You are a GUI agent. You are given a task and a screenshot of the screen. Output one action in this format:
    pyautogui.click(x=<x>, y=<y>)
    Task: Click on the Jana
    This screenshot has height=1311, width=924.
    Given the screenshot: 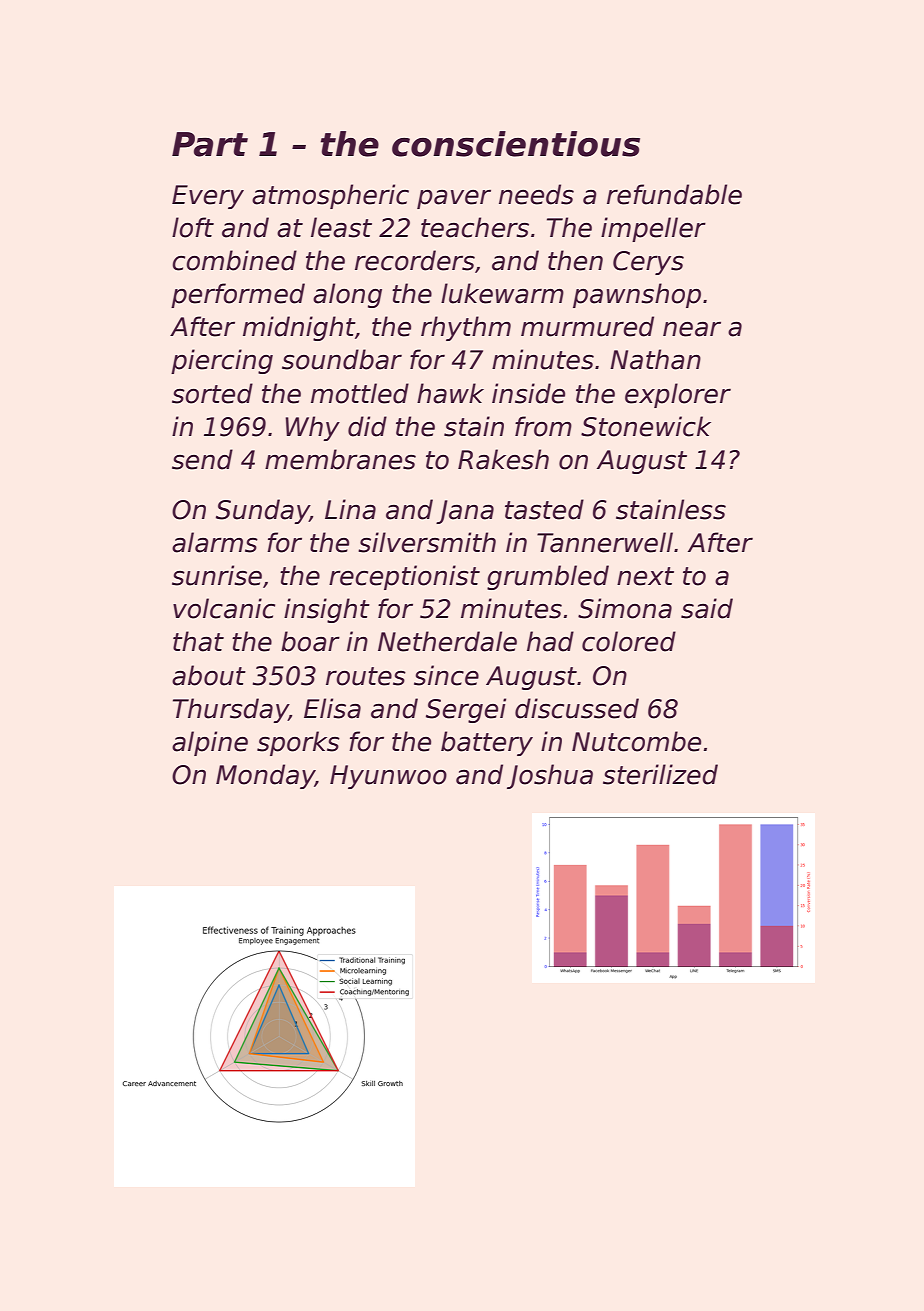 What is the action you would take?
    pyautogui.click(x=465, y=512)
